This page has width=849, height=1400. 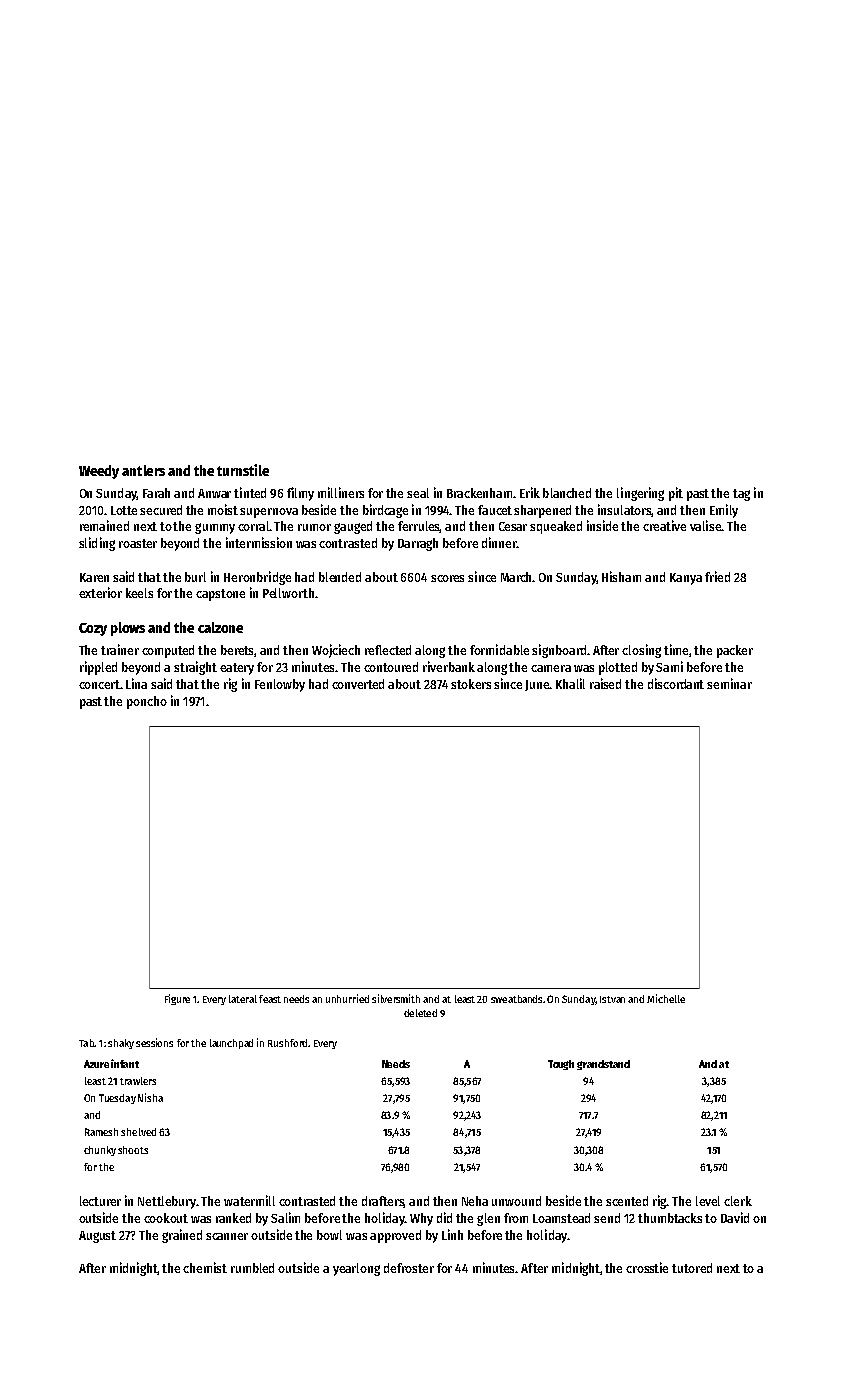 What do you see at coordinates (561, 1065) in the page?
I see `Tough` at bounding box center [561, 1065].
